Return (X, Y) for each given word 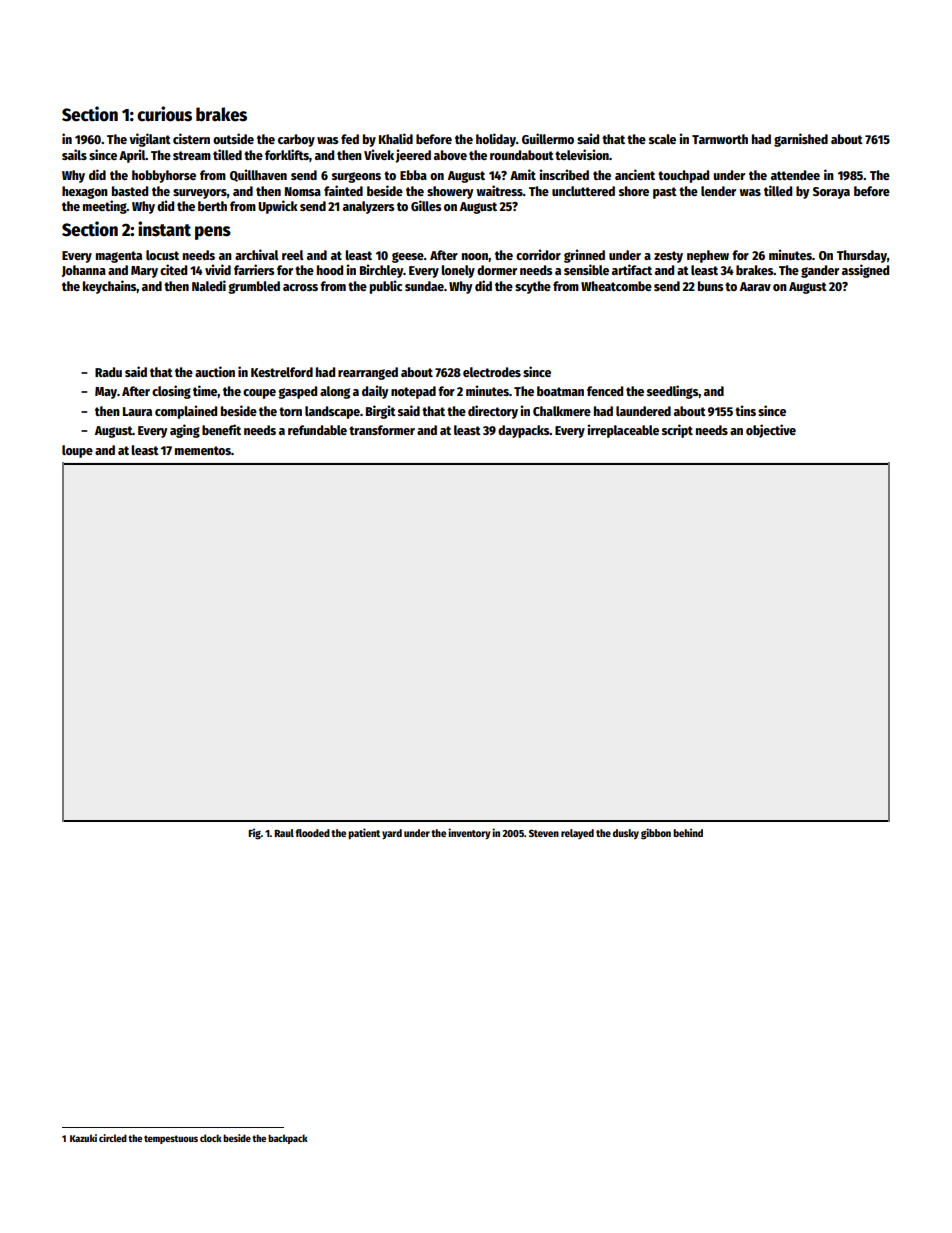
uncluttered (583, 191)
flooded (312, 833)
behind (688, 832)
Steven (544, 833)
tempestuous (171, 1139)
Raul (284, 833)
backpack (288, 1139)
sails (74, 154)
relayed (577, 834)
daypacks (524, 431)
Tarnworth (720, 139)
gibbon (656, 834)
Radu (108, 372)
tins (745, 410)
